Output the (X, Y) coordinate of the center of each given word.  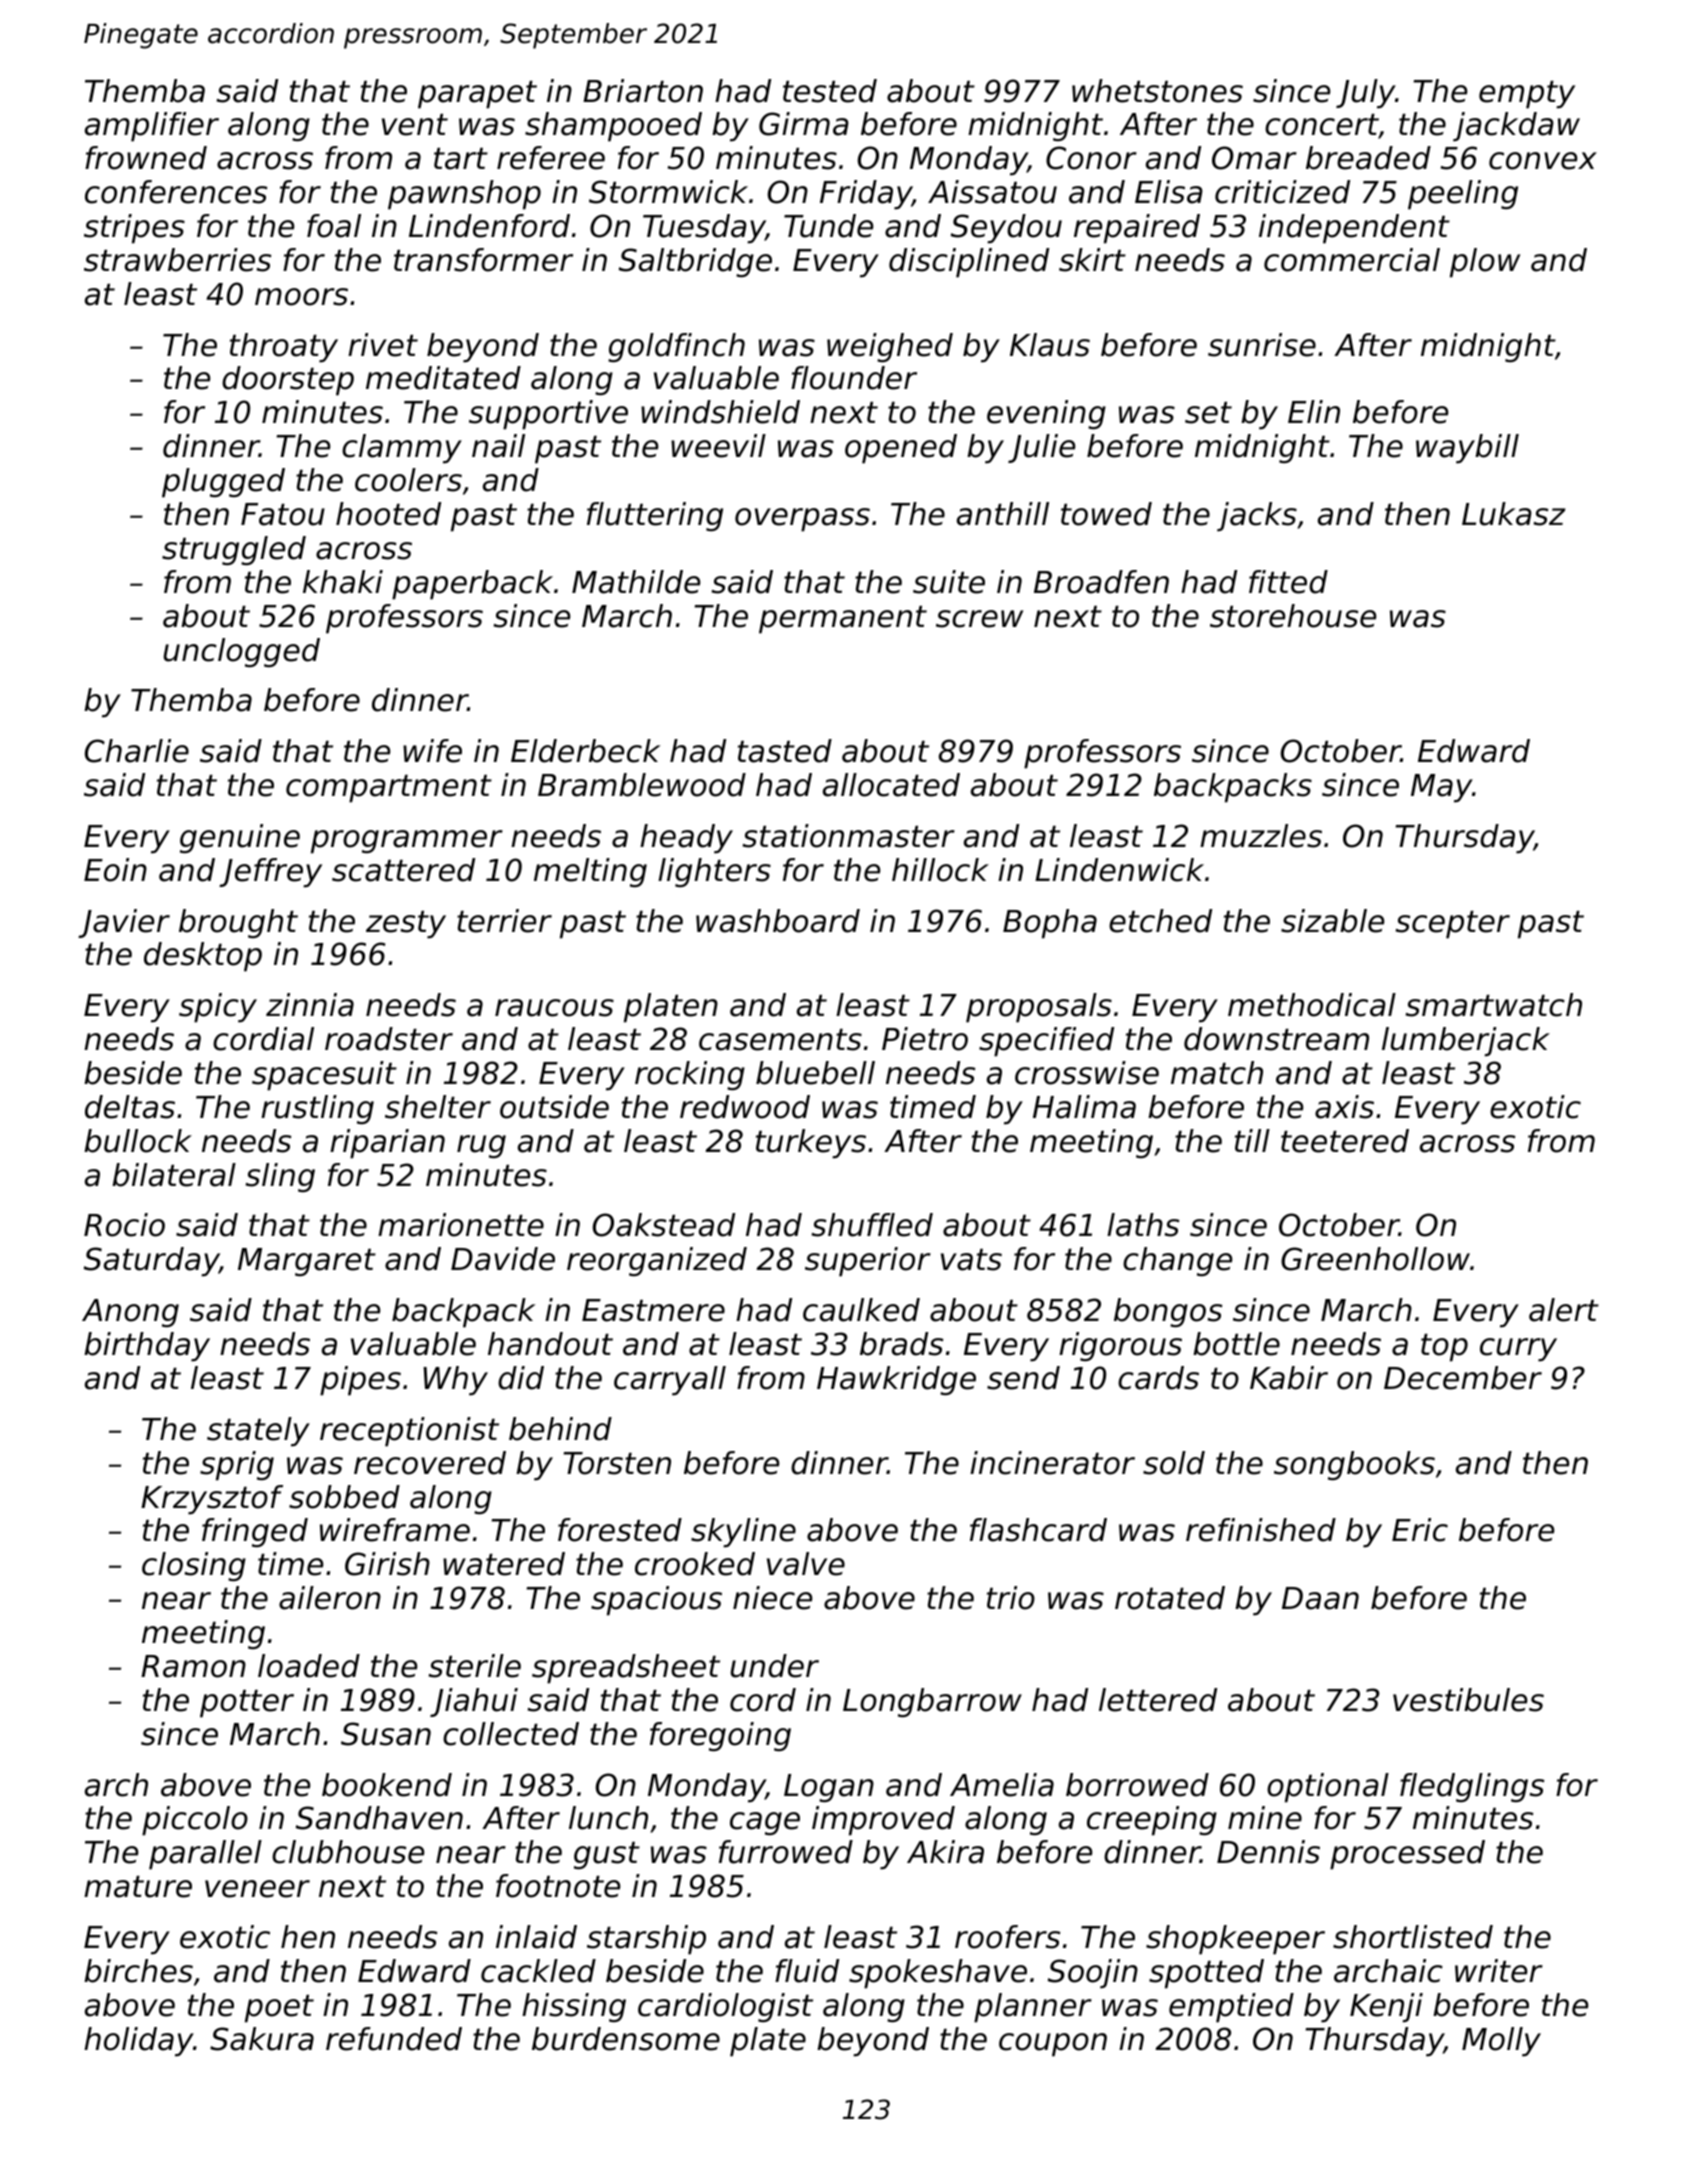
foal (334, 226)
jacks (1257, 517)
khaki (343, 582)
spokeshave (938, 1974)
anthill (1003, 514)
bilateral (174, 1175)
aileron (330, 1598)
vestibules (1468, 1700)
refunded (394, 2039)
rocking (690, 1076)
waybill (1467, 449)
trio (1011, 1598)
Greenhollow (1375, 1259)
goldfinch (676, 348)
